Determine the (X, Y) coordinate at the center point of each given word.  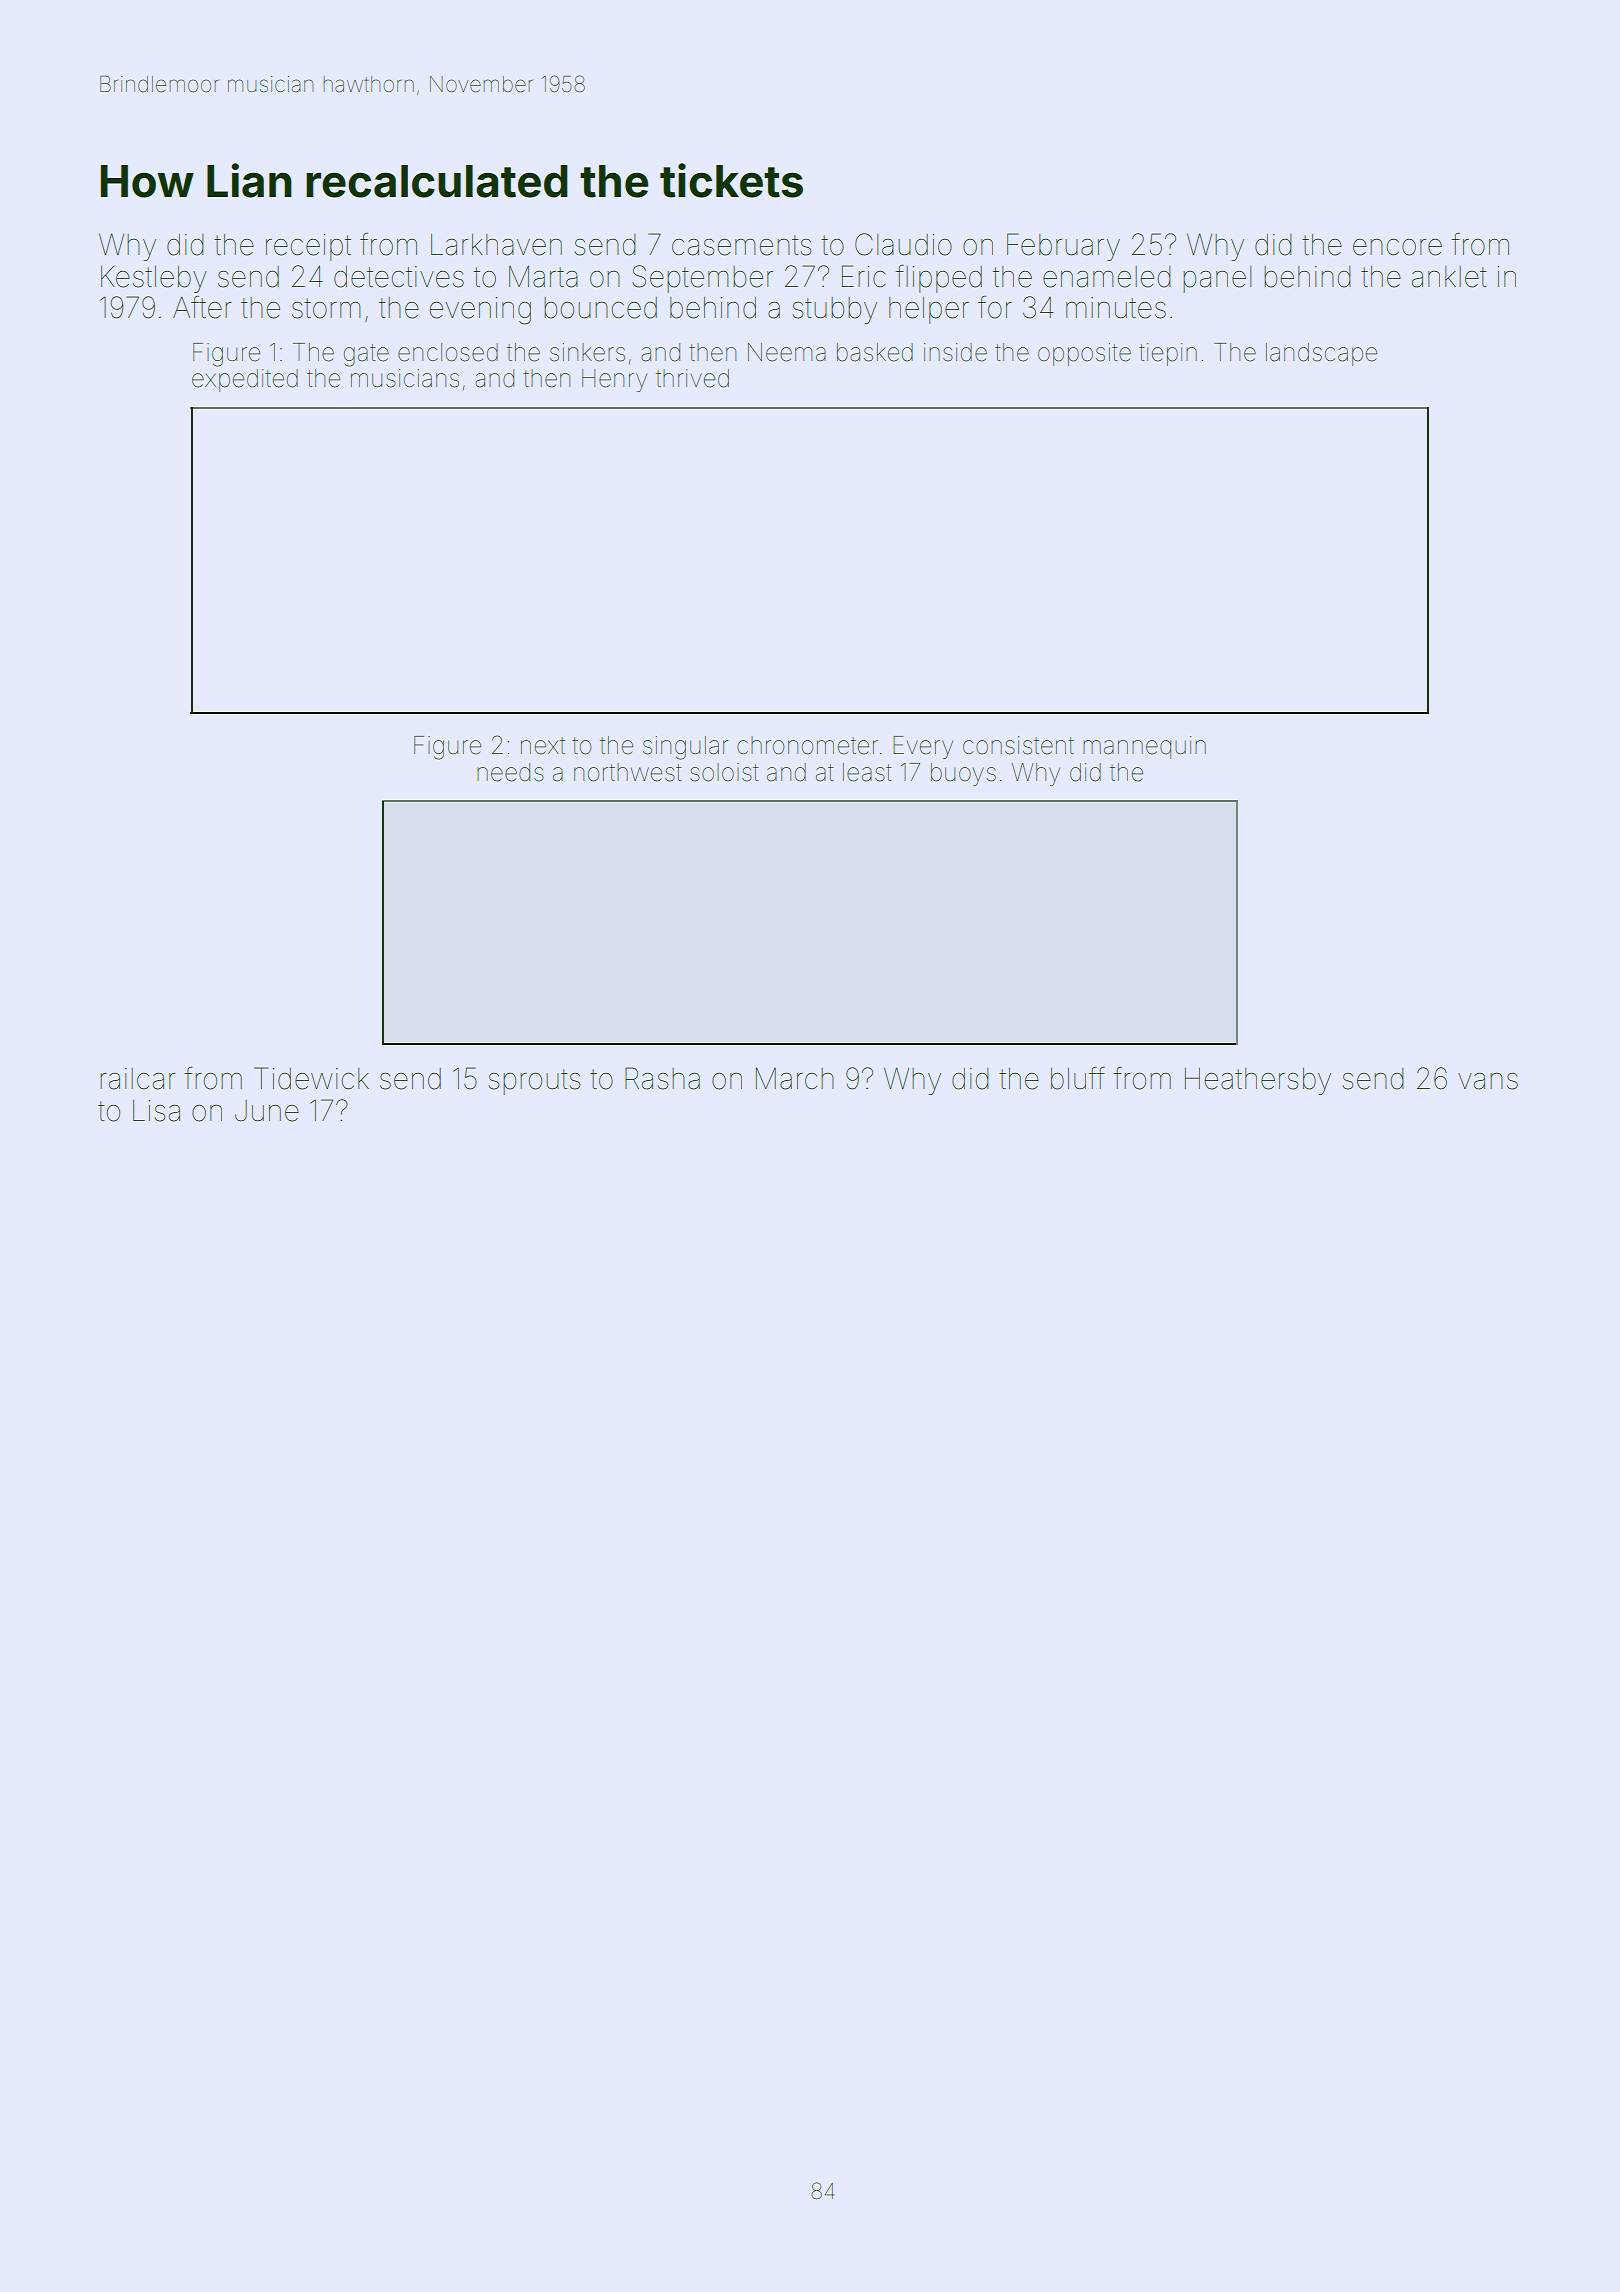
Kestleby (154, 279)
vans (1488, 1081)
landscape (1321, 354)
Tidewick (311, 1078)
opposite (1084, 354)
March (795, 1079)
